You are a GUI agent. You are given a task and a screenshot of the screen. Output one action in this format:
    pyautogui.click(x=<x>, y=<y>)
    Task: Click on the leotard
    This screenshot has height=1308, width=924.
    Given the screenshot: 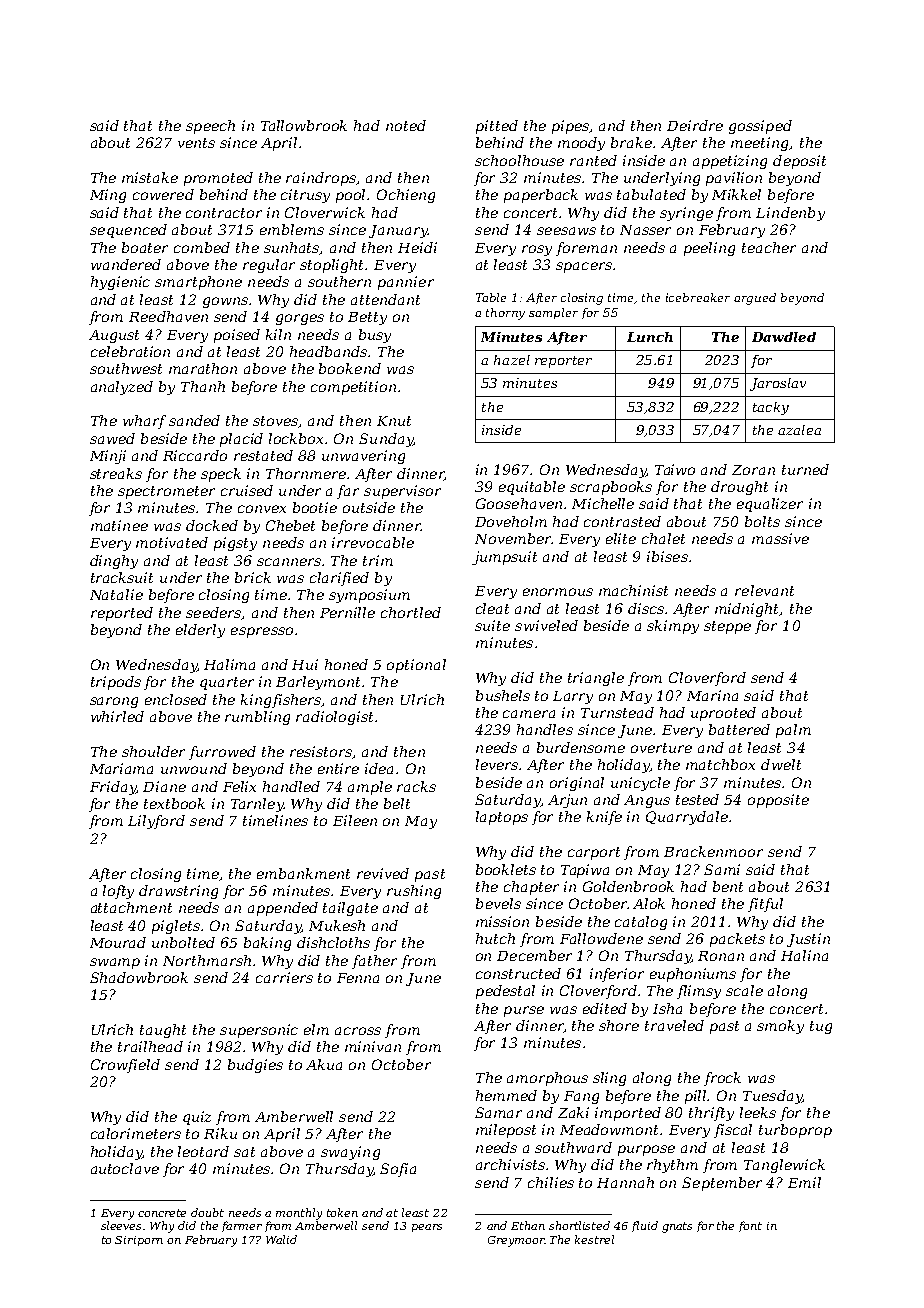 What is the action you would take?
    pyautogui.click(x=203, y=1151)
